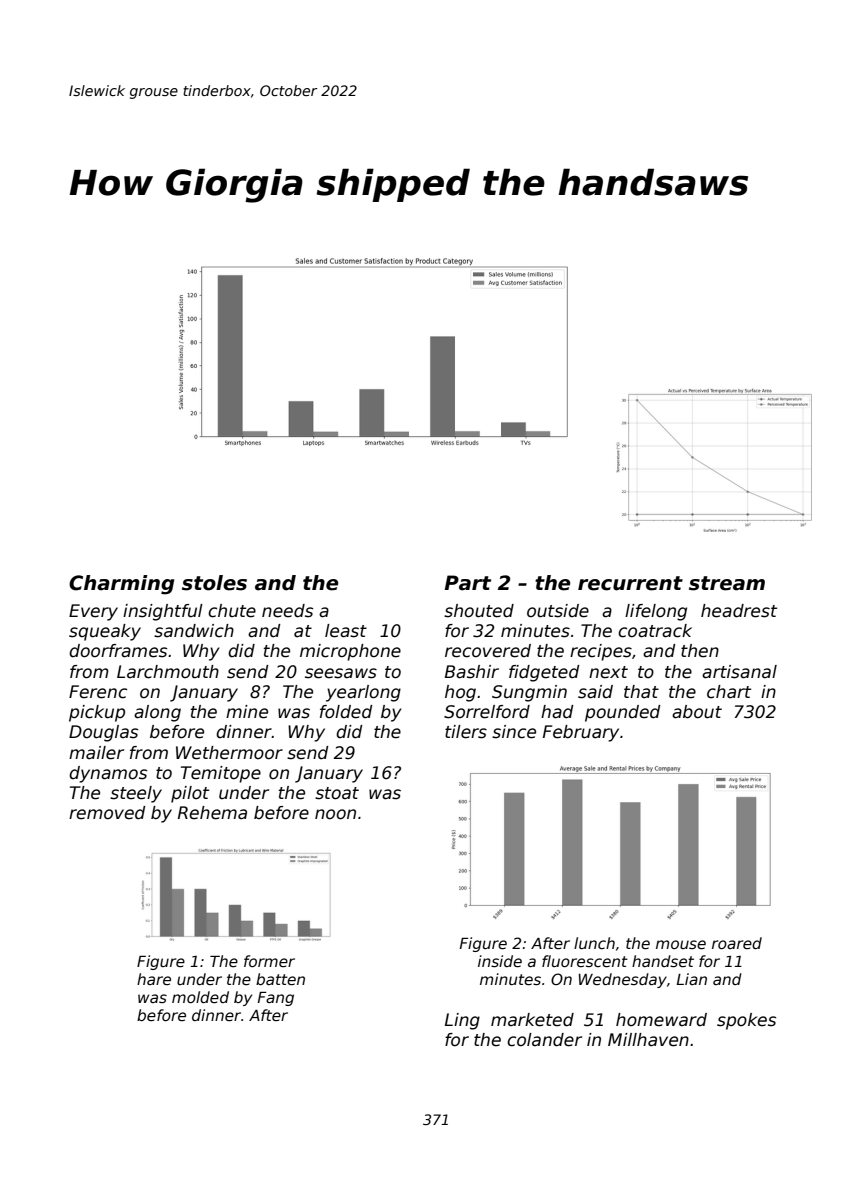  I want to click on Charming, so click(121, 585).
